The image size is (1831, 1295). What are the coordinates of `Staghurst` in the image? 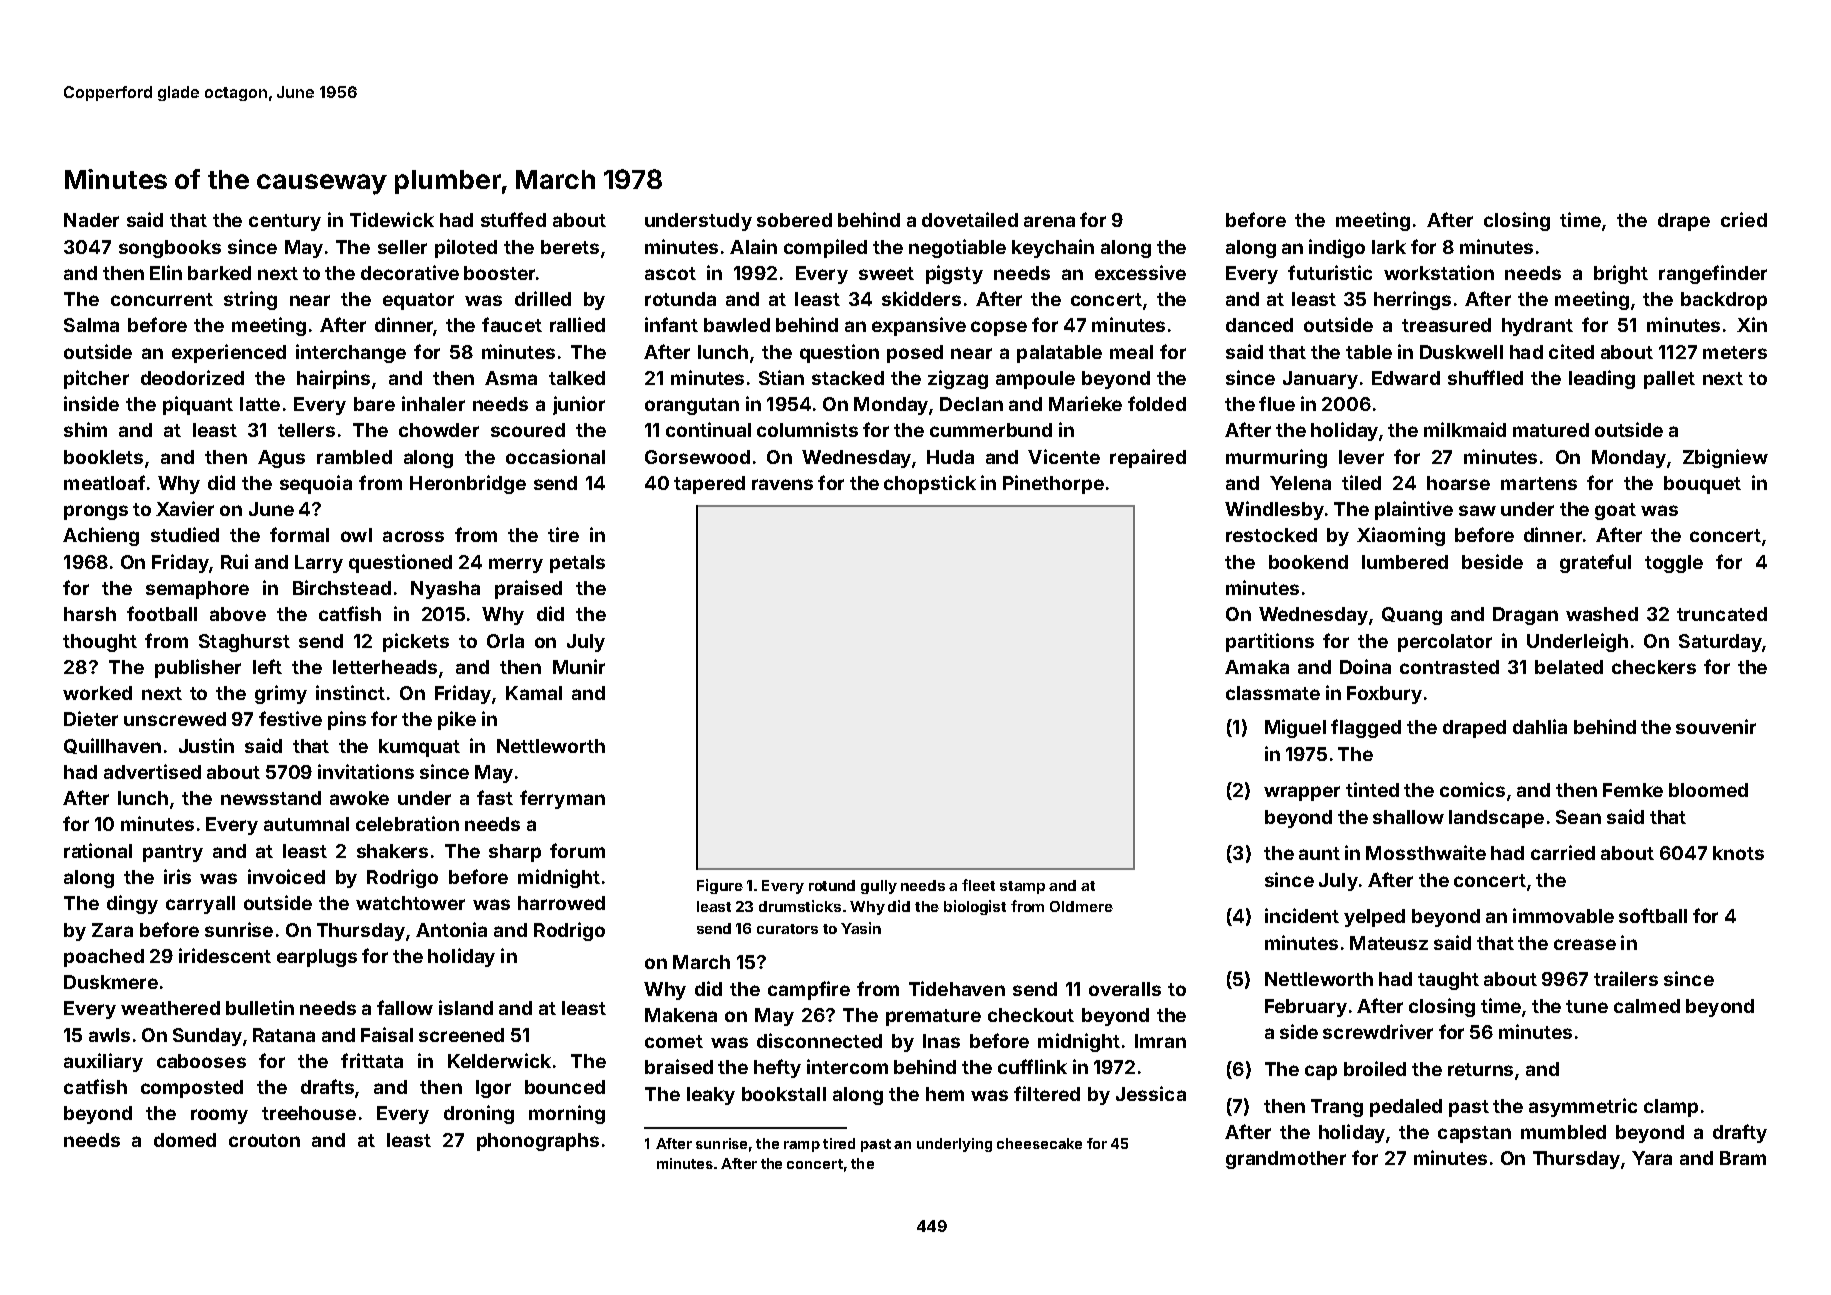 It's located at (244, 643).
